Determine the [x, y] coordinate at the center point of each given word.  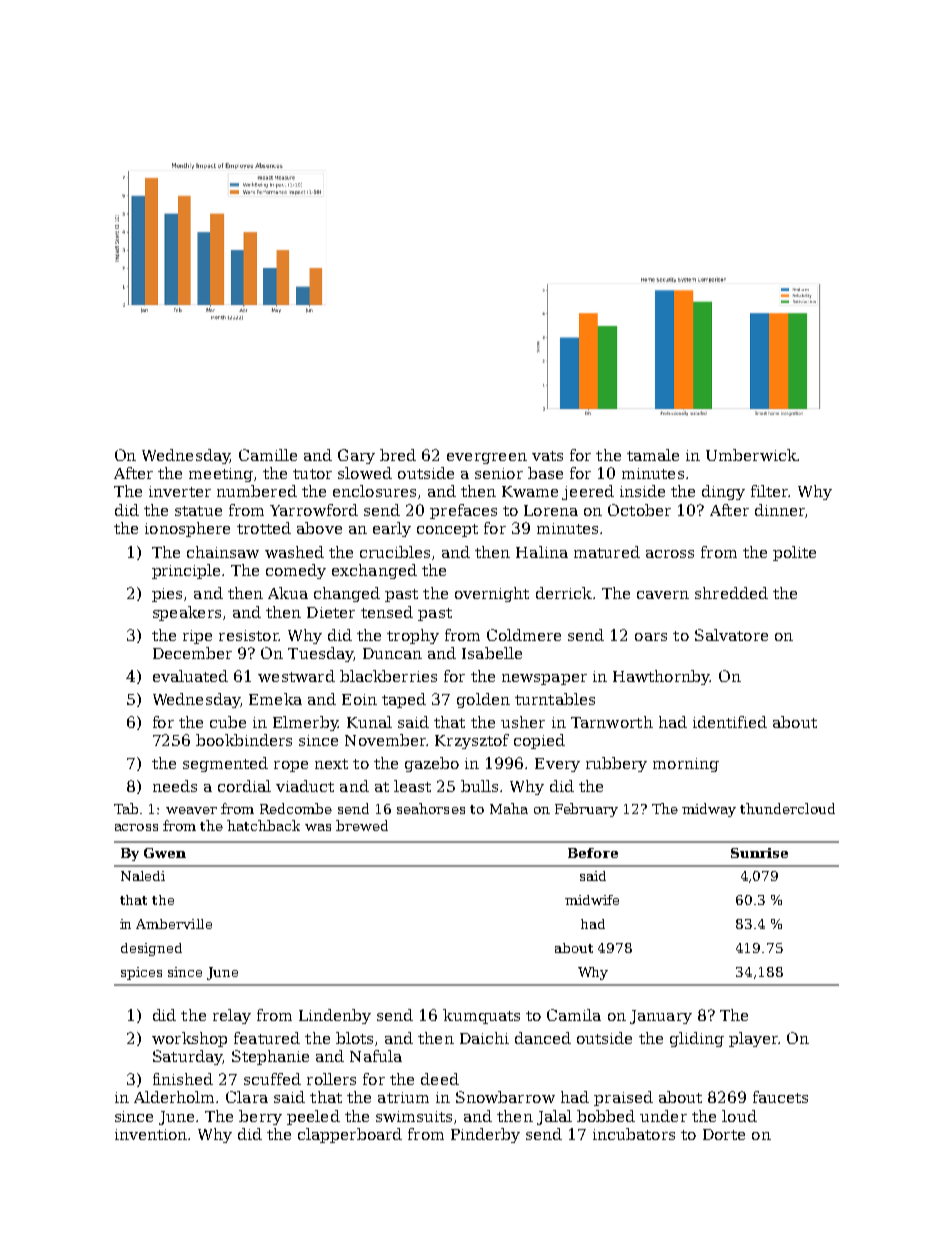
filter [770, 491]
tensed [387, 612]
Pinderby [485, 1135]
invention [151, 1134]
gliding [697, 1039]
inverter [180, 491]
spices [141, 973]
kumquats [481, 1016]
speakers [187, 613]
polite [794, 553]
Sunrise [759, 853]
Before [593, 853]
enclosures [374, 491]
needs [175, 786]
